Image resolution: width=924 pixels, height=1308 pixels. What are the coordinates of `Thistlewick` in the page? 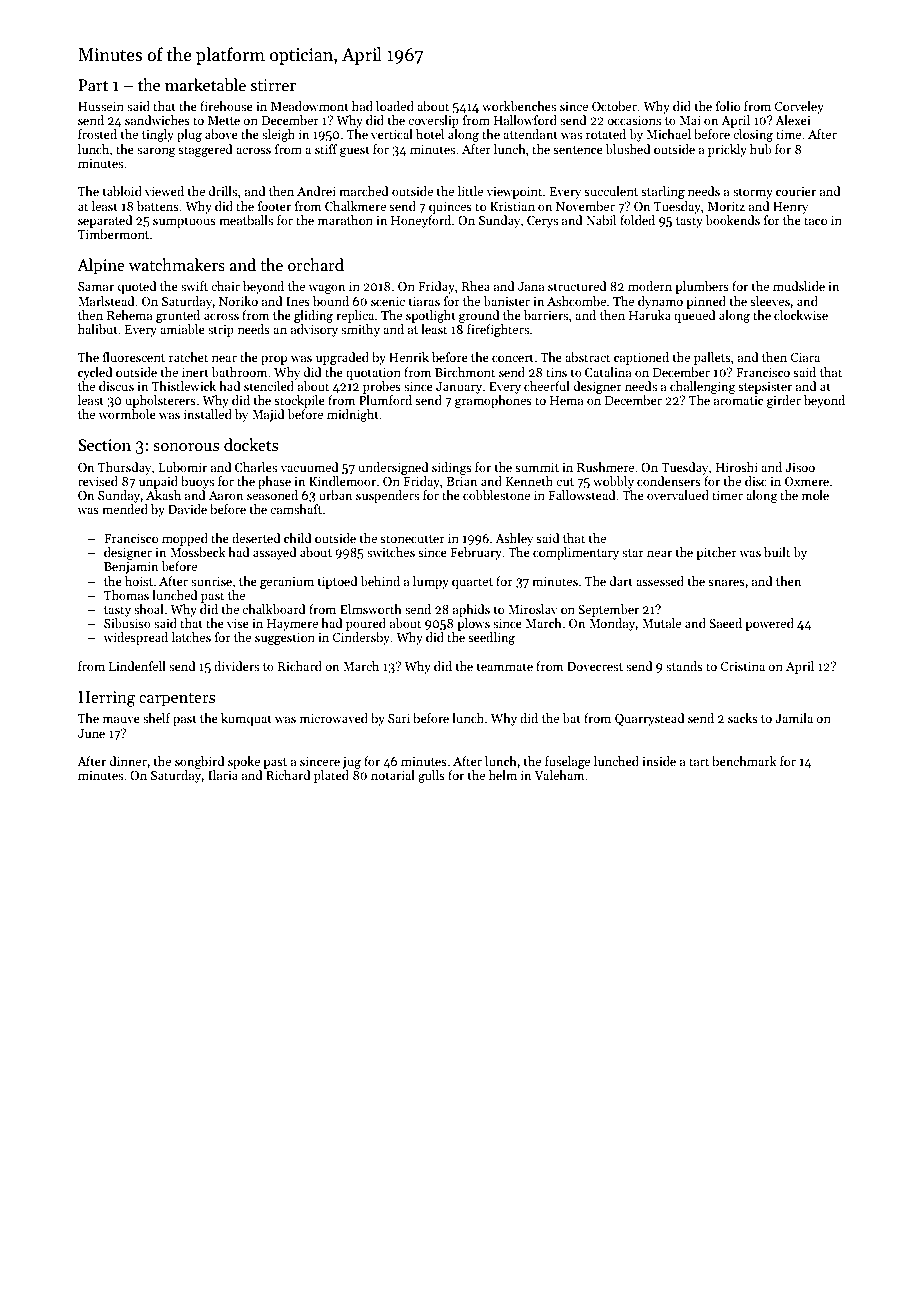 It's located at (184, 386).
